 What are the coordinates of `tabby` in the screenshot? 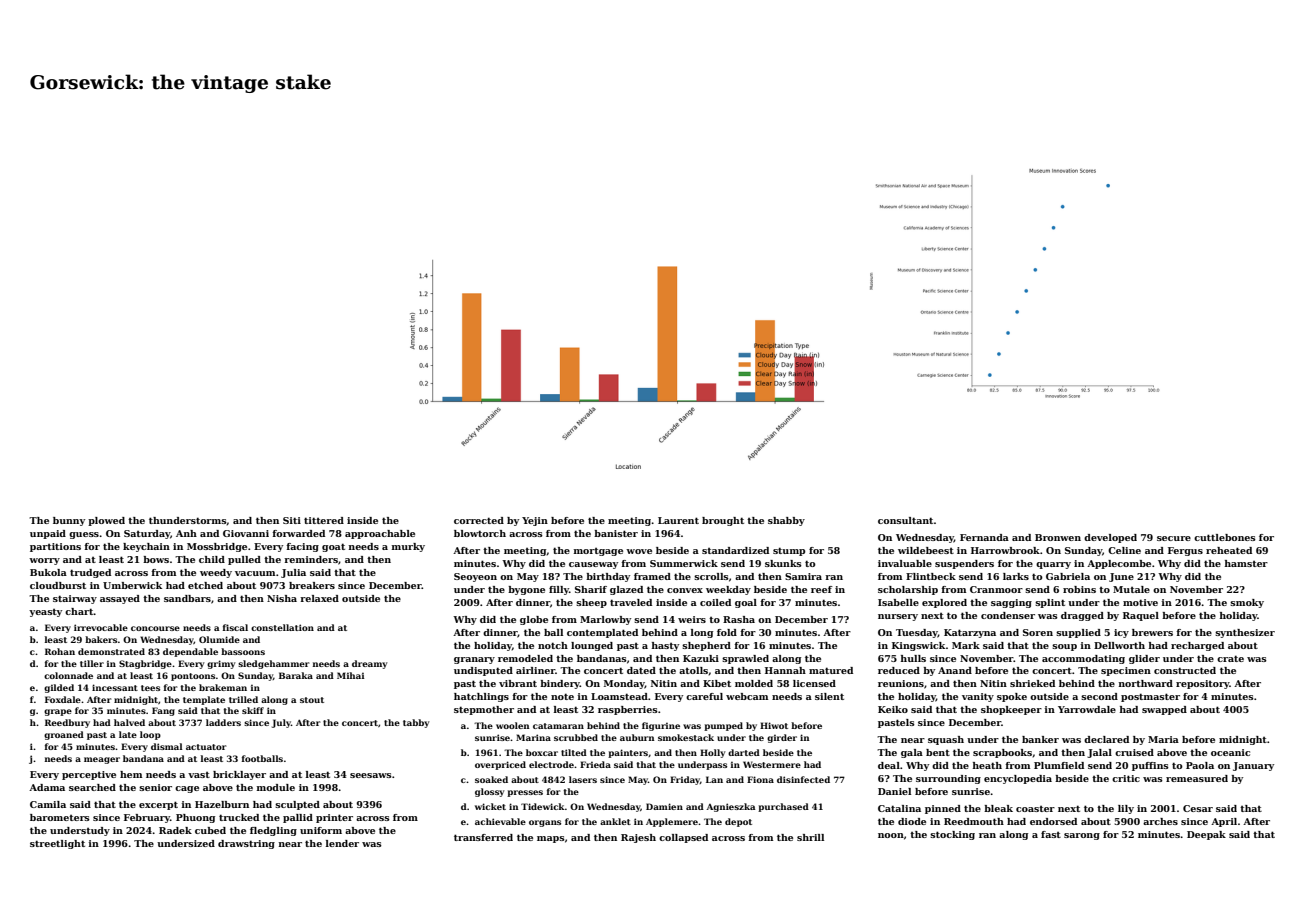 It's located at (416, 723).
